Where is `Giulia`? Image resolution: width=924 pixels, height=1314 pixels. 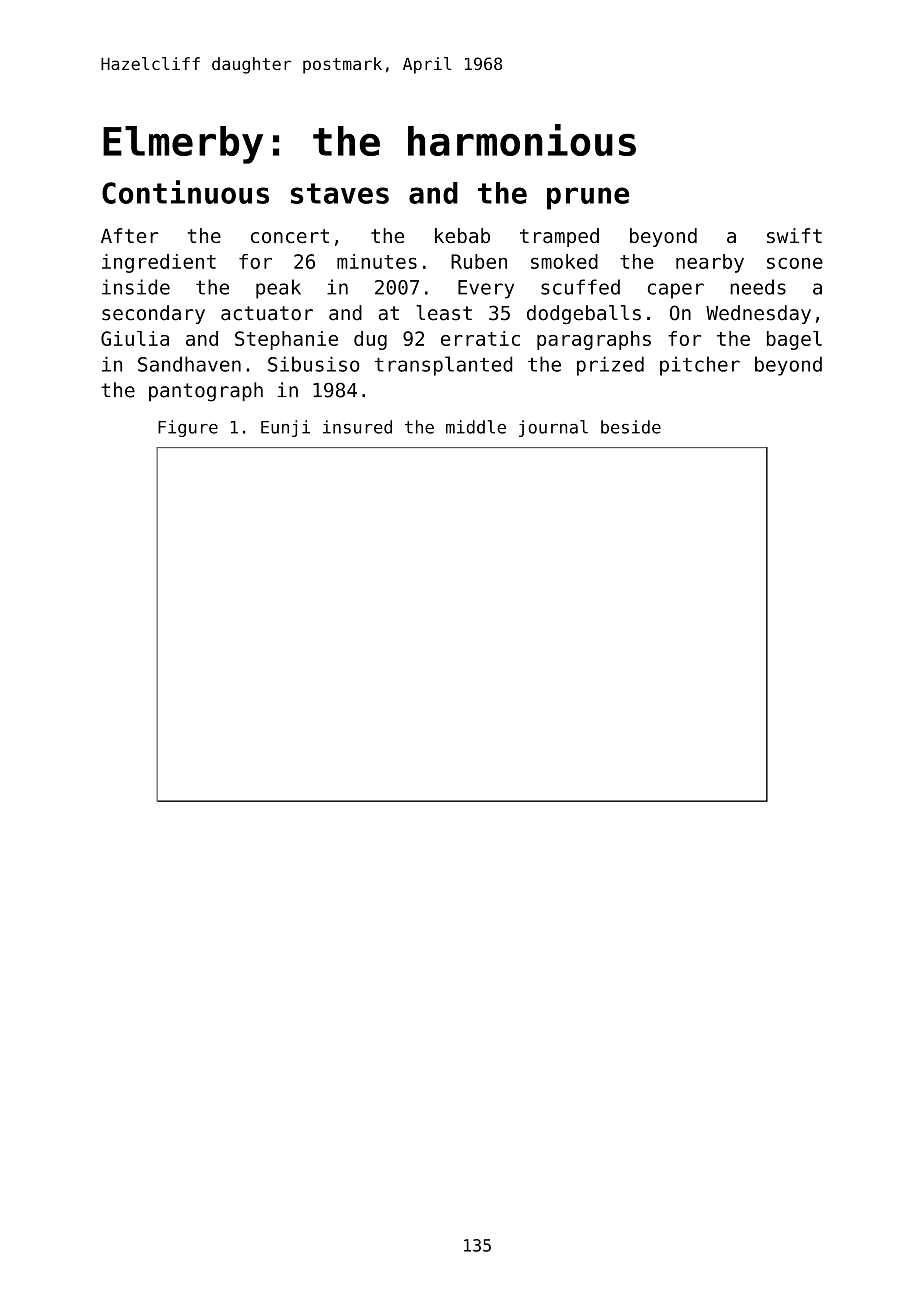
Giulia is located at coordinates (135, 338).
